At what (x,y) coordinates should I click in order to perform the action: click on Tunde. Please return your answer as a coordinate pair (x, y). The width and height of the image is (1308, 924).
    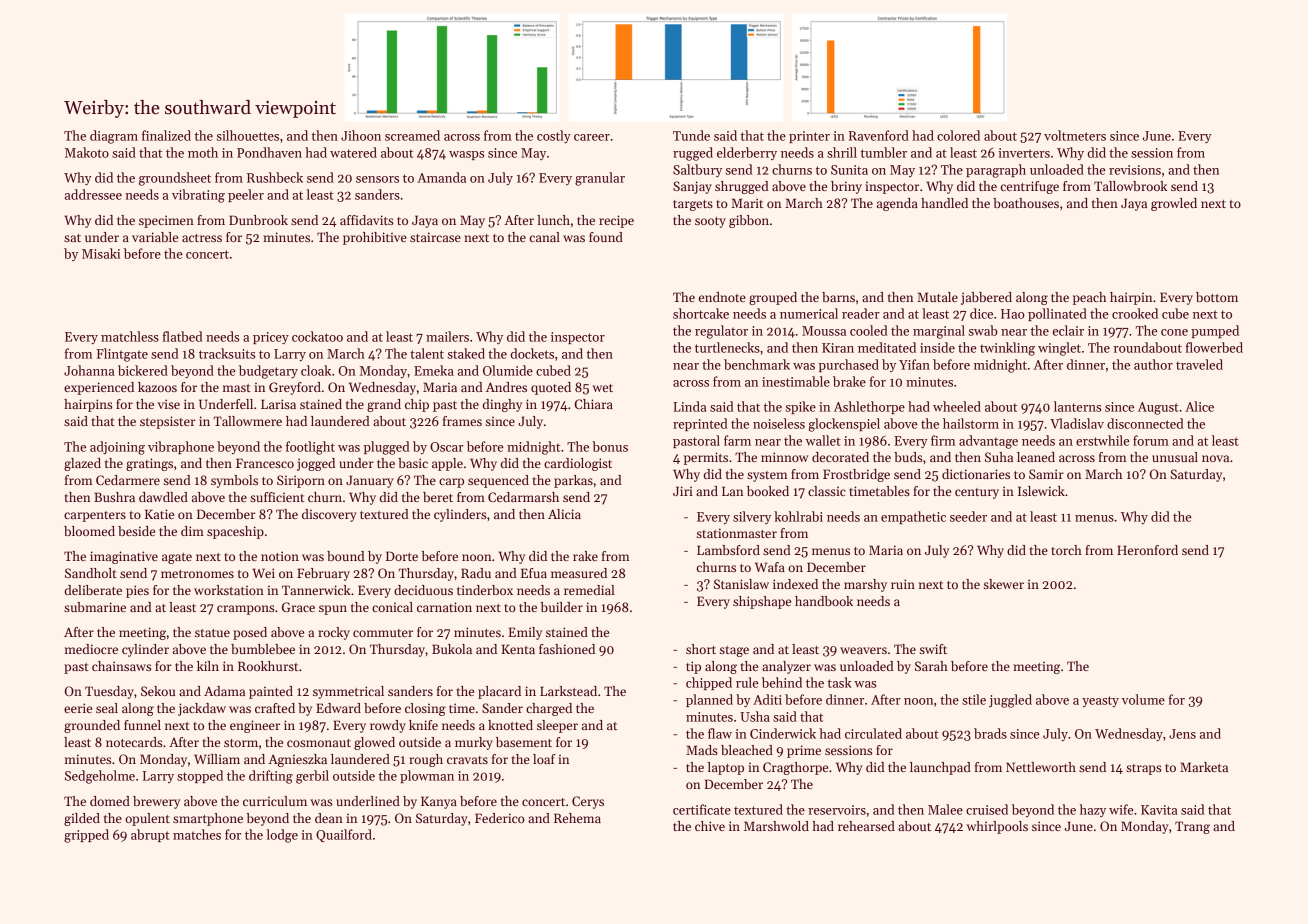
    Looking at the image, I should click on (691, 135).
